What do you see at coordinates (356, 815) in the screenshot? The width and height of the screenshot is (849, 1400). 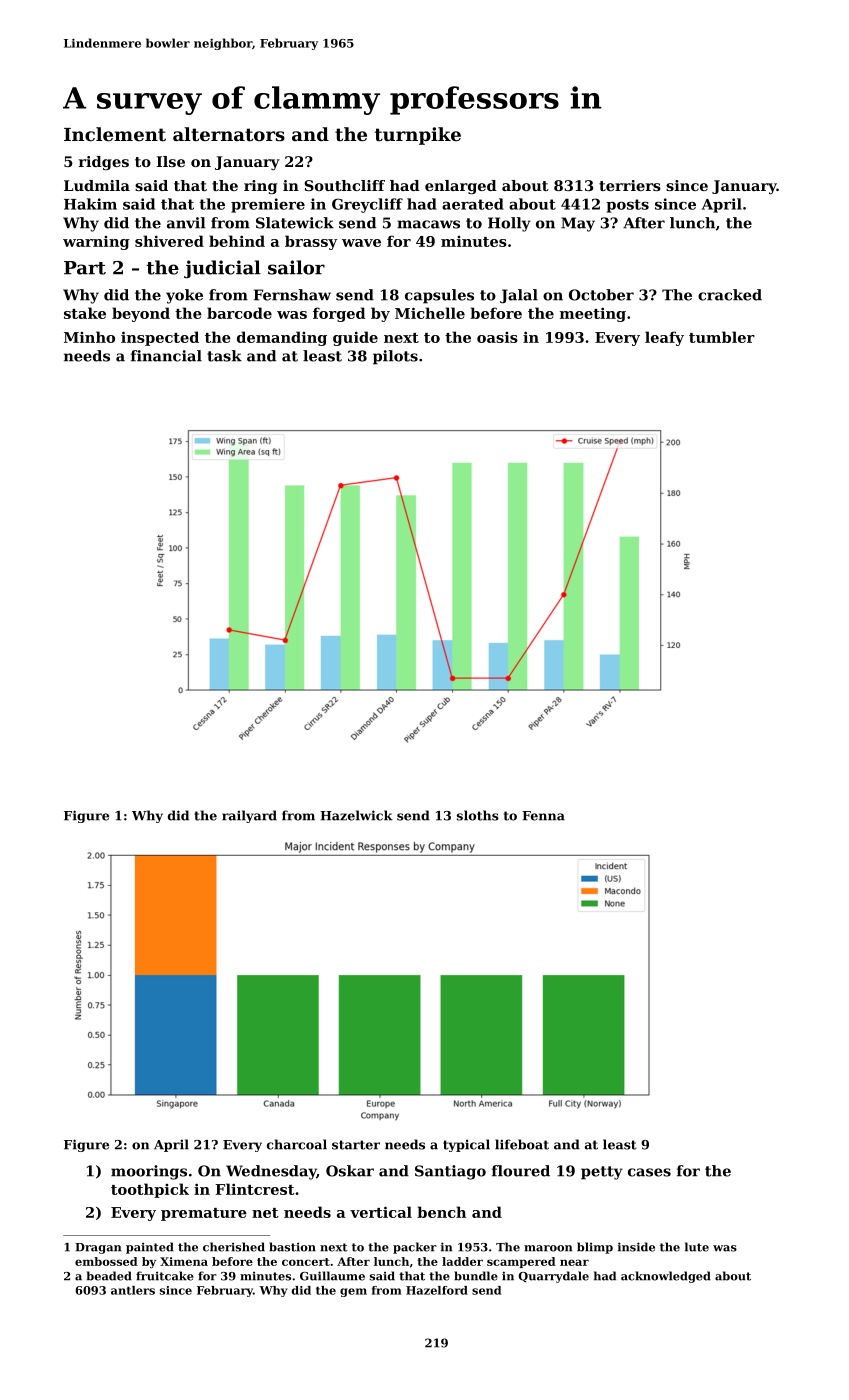 I see `Hazelwick` at bounding box center [356, 815].
